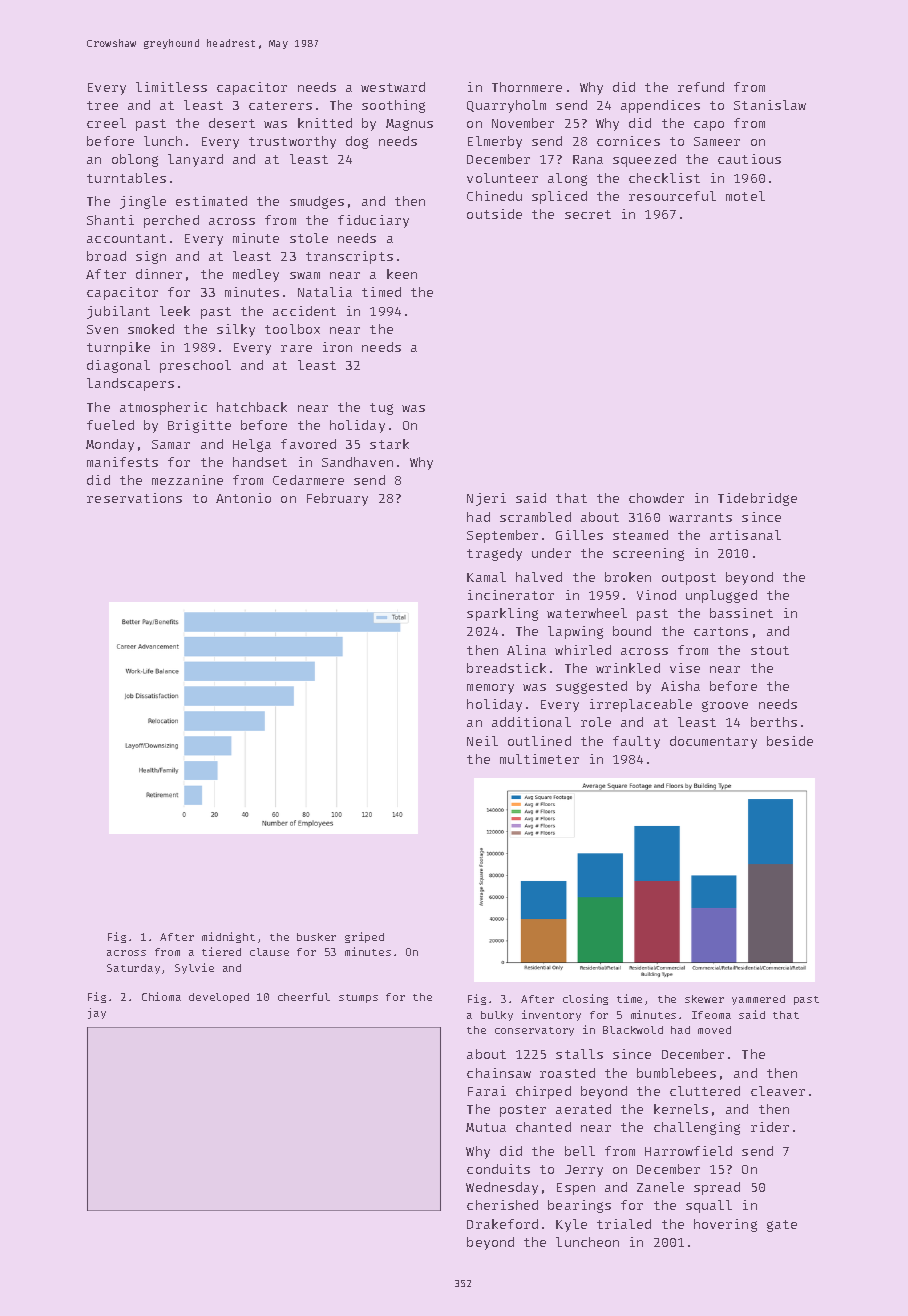  What do you see at coordinates (269, 952) in the page?
I see `clause` at bounding box center [269, 952].
